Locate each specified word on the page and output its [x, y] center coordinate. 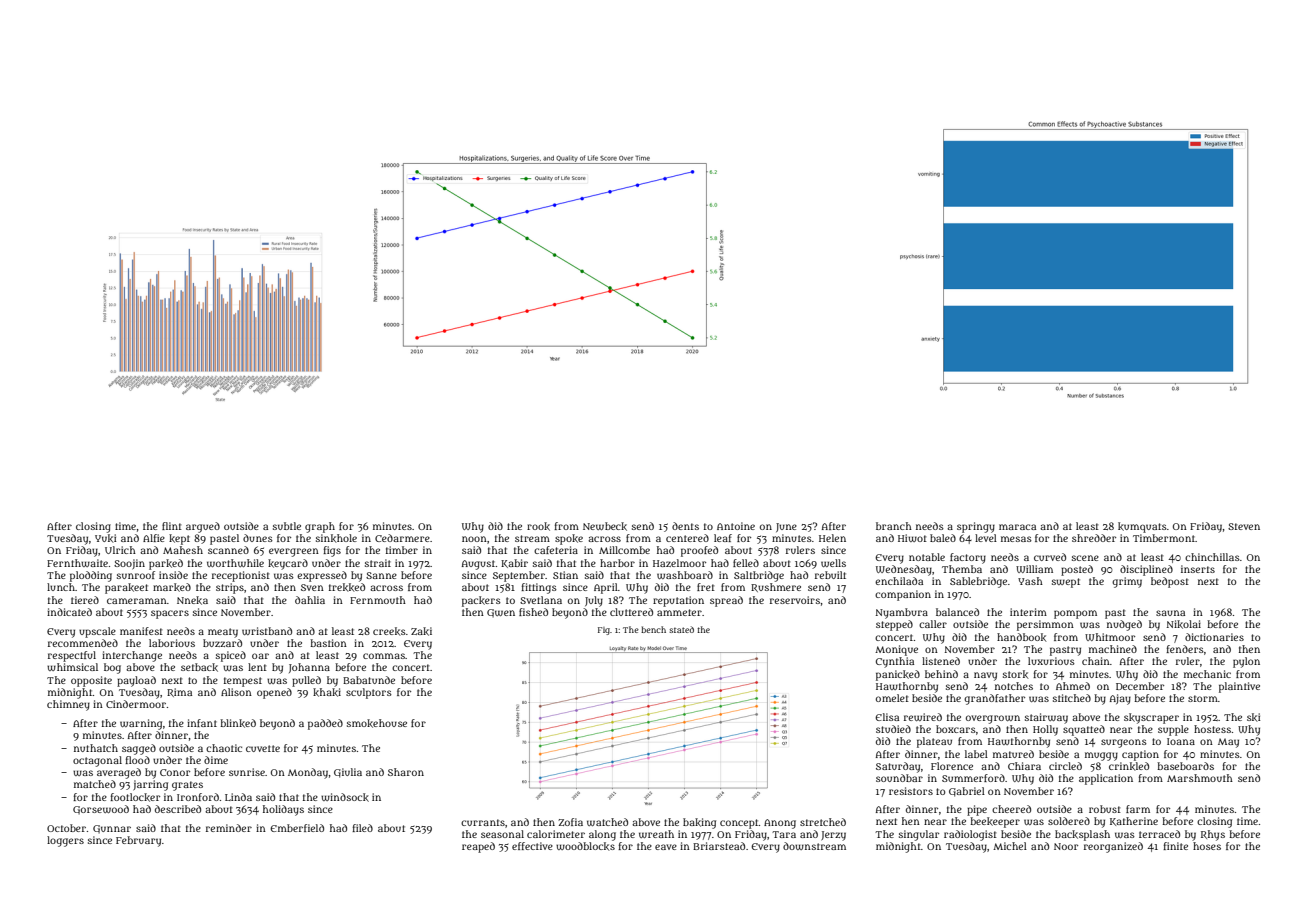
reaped [478, 847]
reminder [229, 828]
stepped [894, 625]
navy [985, 676]
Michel [1010, 846]
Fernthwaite [77, 563]
